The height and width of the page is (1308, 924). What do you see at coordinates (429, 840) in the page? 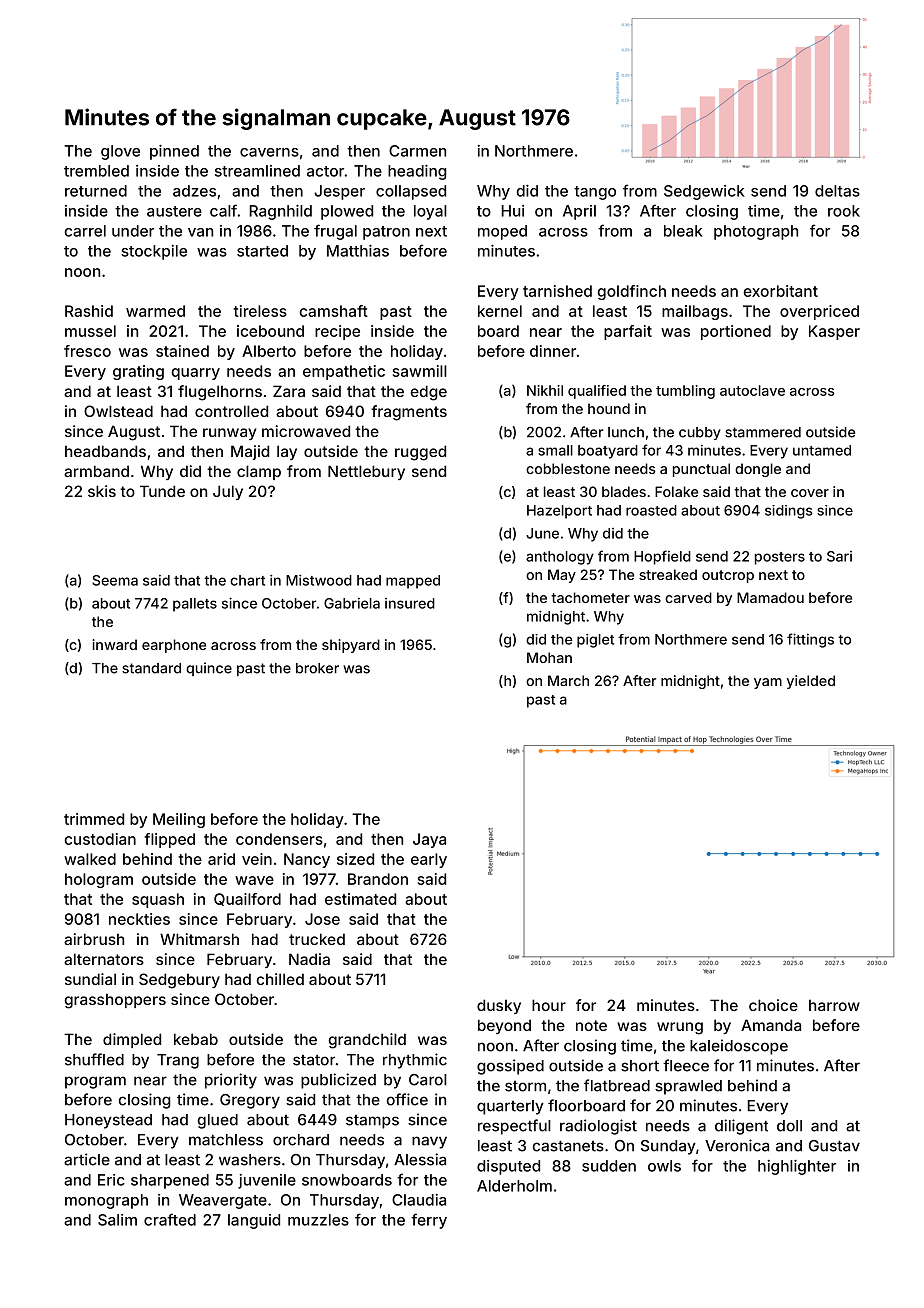
I see `Jaya` at bounding box center [429, 840].
